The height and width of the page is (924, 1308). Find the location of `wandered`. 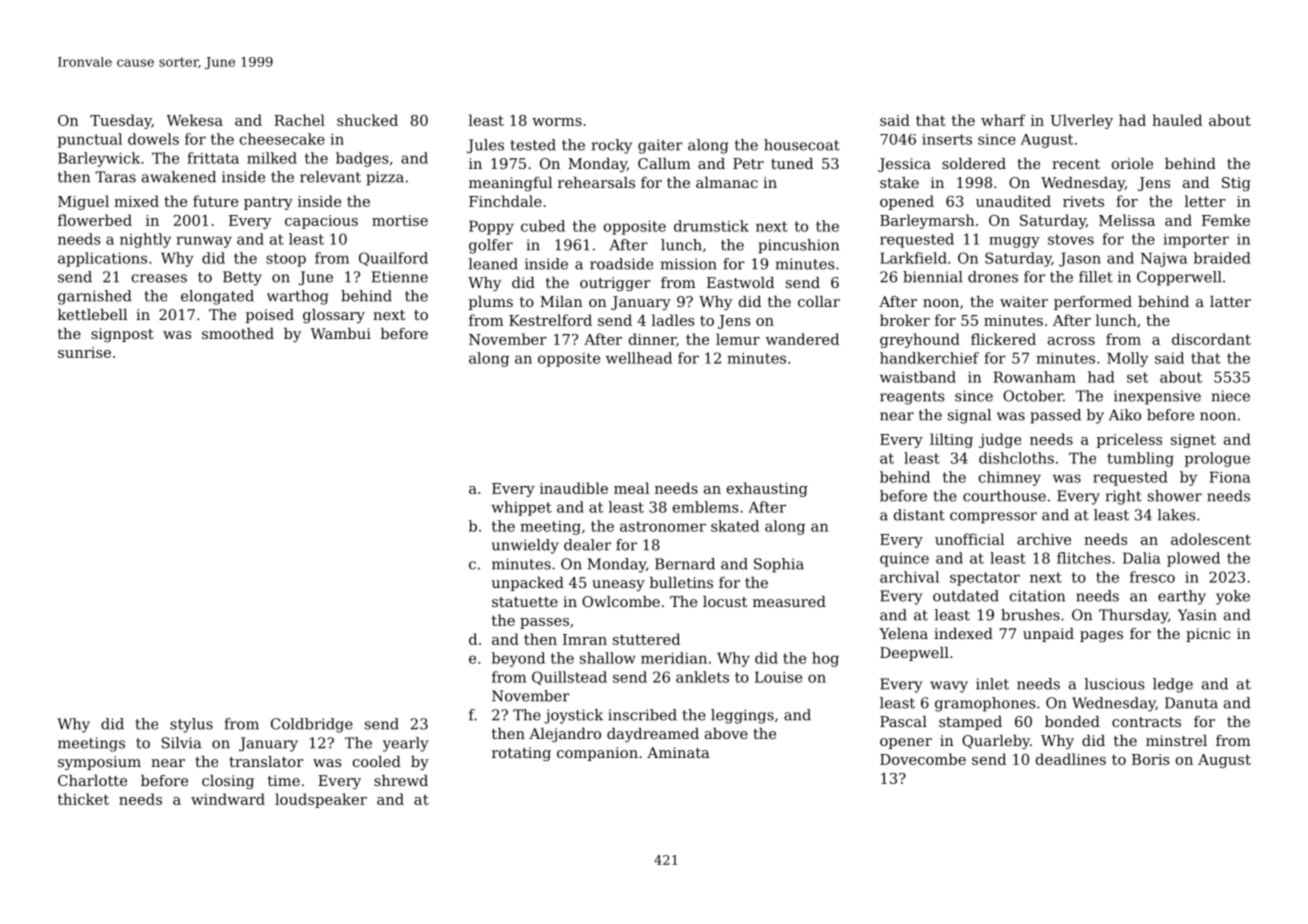

wandered is located at coordinates (802, 339).
